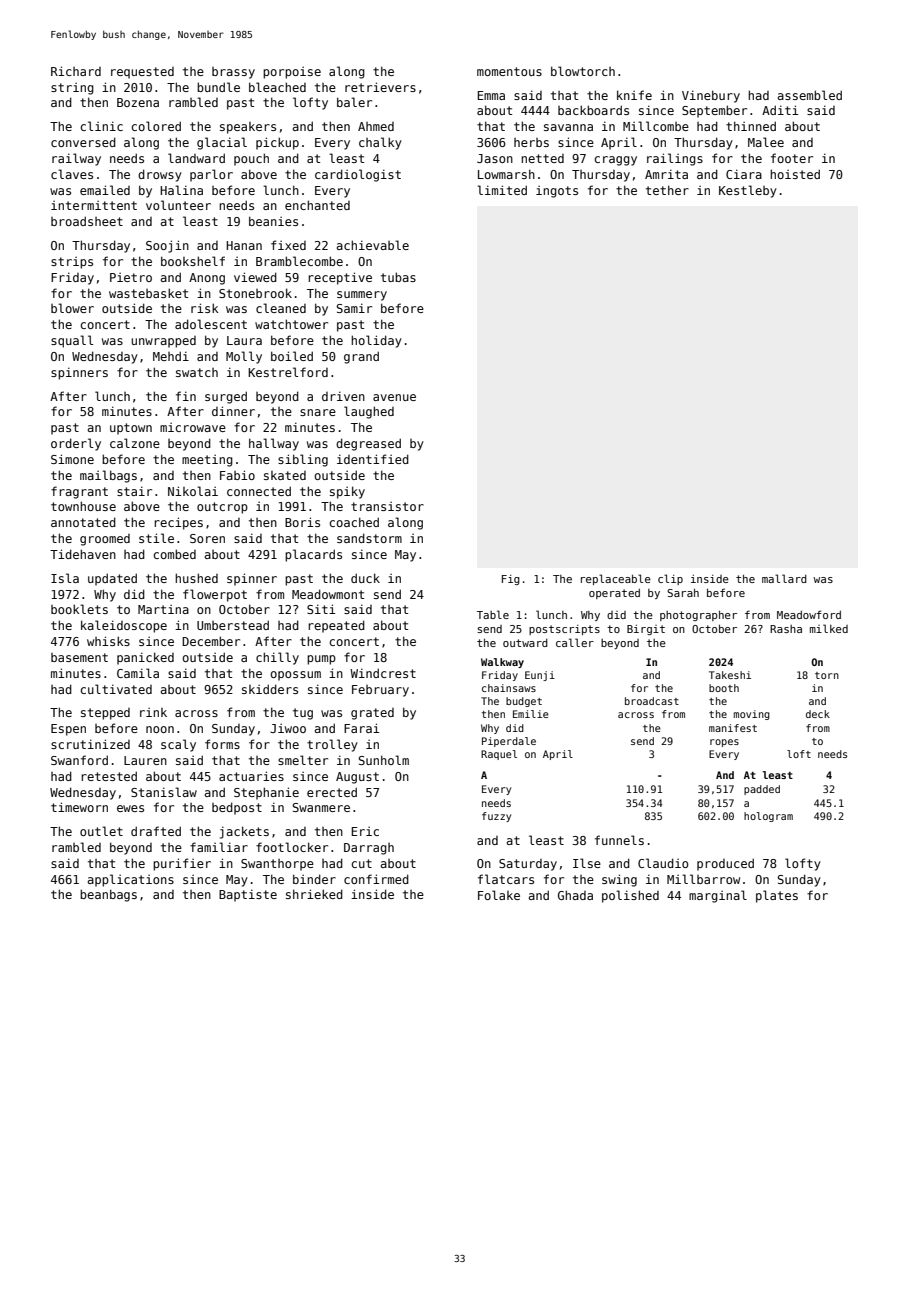 The image size is (908, 1316). I want to click on avenue, so click(394, 397).
